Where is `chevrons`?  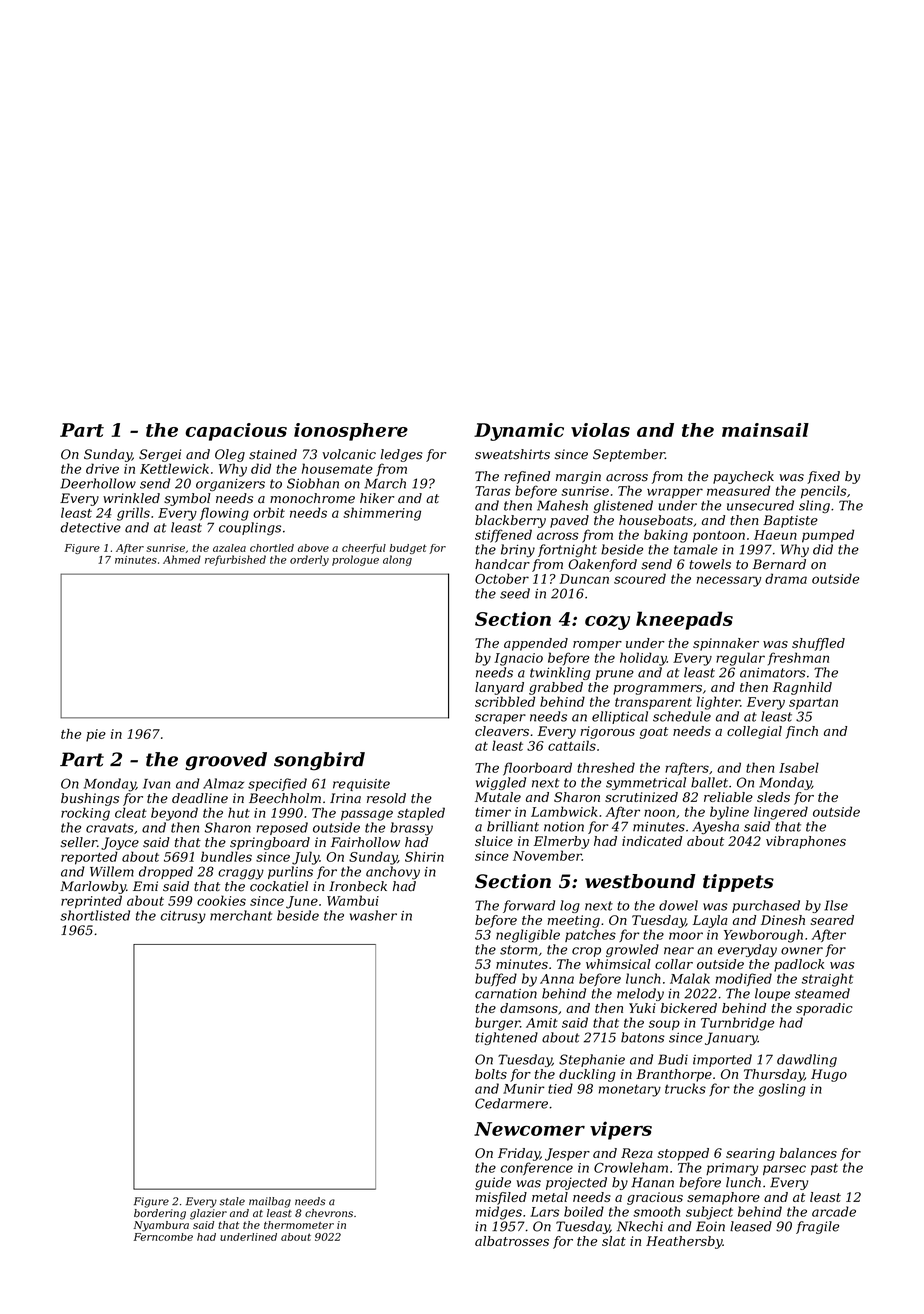 chevrons is located at coordinates (329, 1213).
